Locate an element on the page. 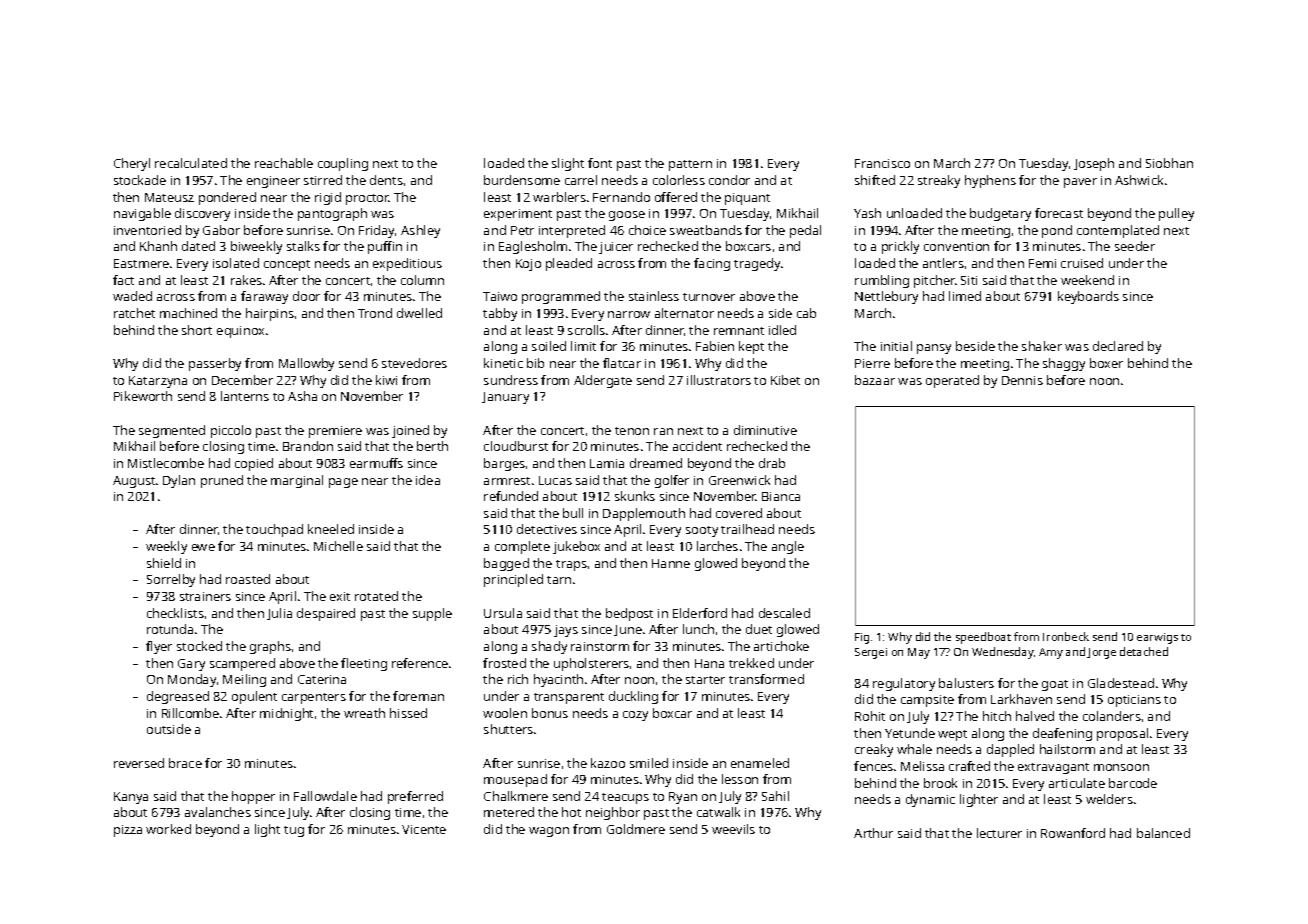  carrel is located at coordinates (581, 180).
